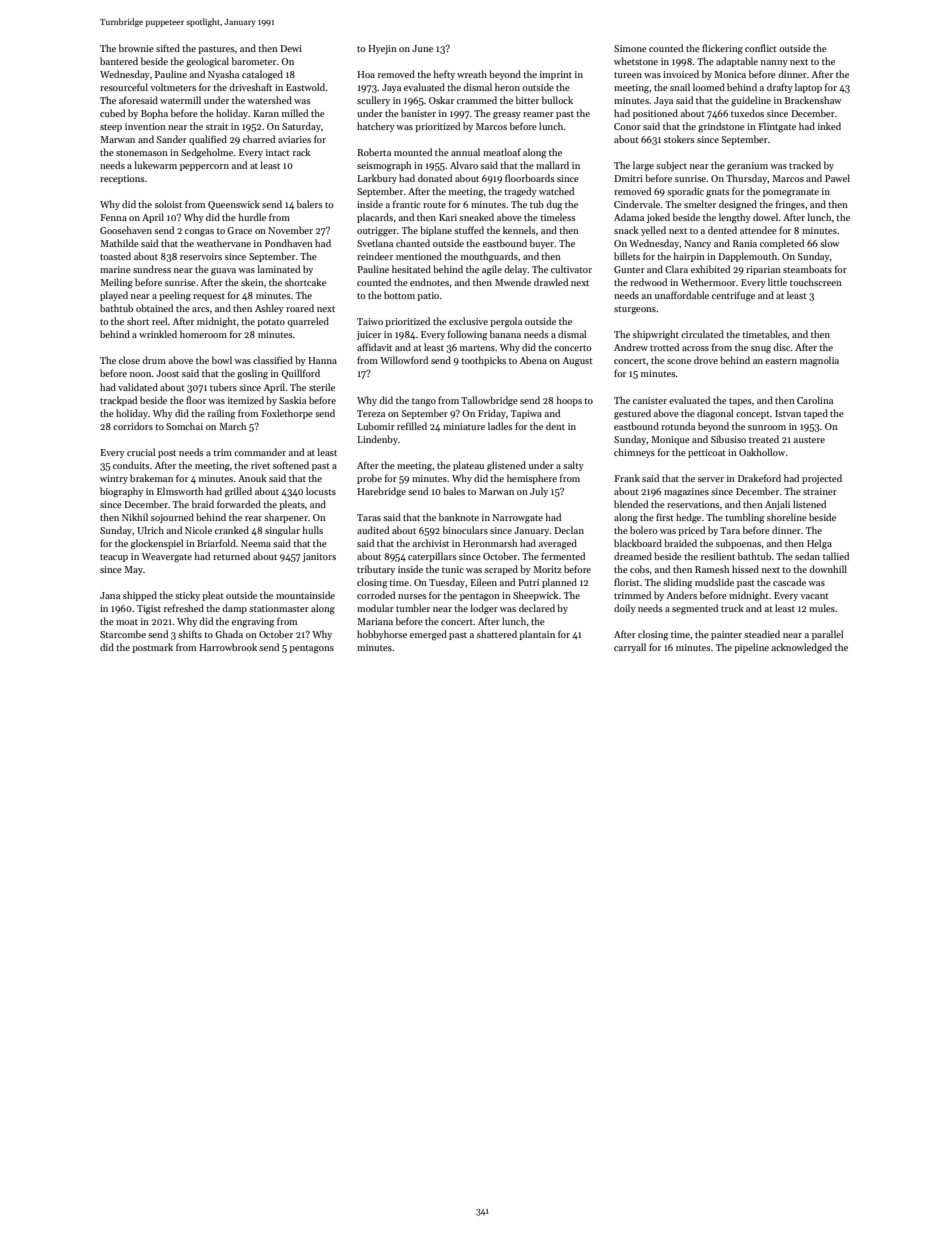 Image resolution: width=952 pixels, height=1233 pixels. Describe the element at coordinates (816, 282) in the screenshot. I see `touchscreen` at that location.
